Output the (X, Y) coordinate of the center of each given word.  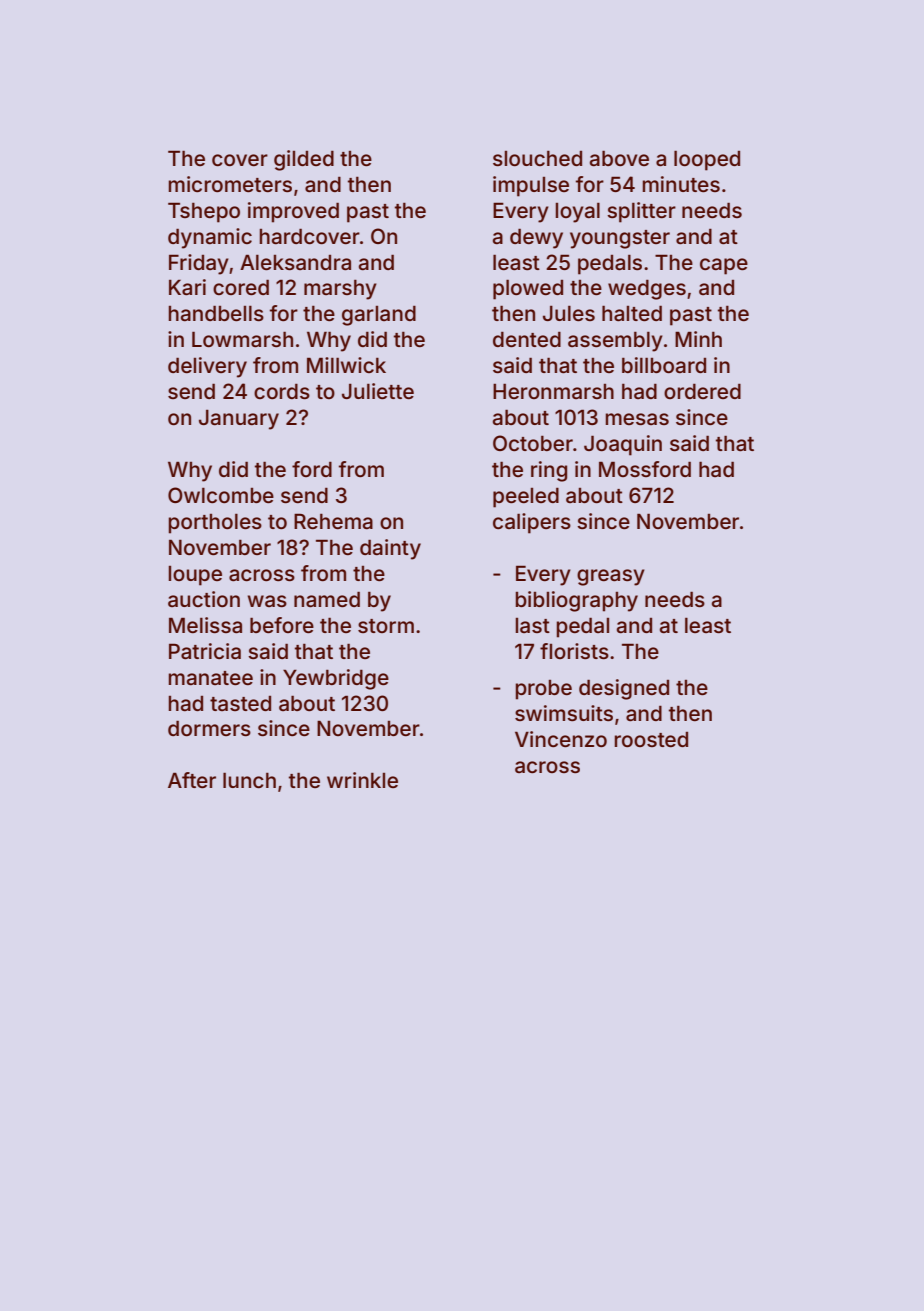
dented (527, 339)
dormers (209, 728)
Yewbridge (336, 679)
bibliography (577, 601)
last (533, 625)
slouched (537, 158)
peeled (526, 497)
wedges (647, 289)
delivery (207, 367)
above (619, 158)
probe (544, 690)
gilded (304, 160)
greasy (611, 577)
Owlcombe (221, 495)
